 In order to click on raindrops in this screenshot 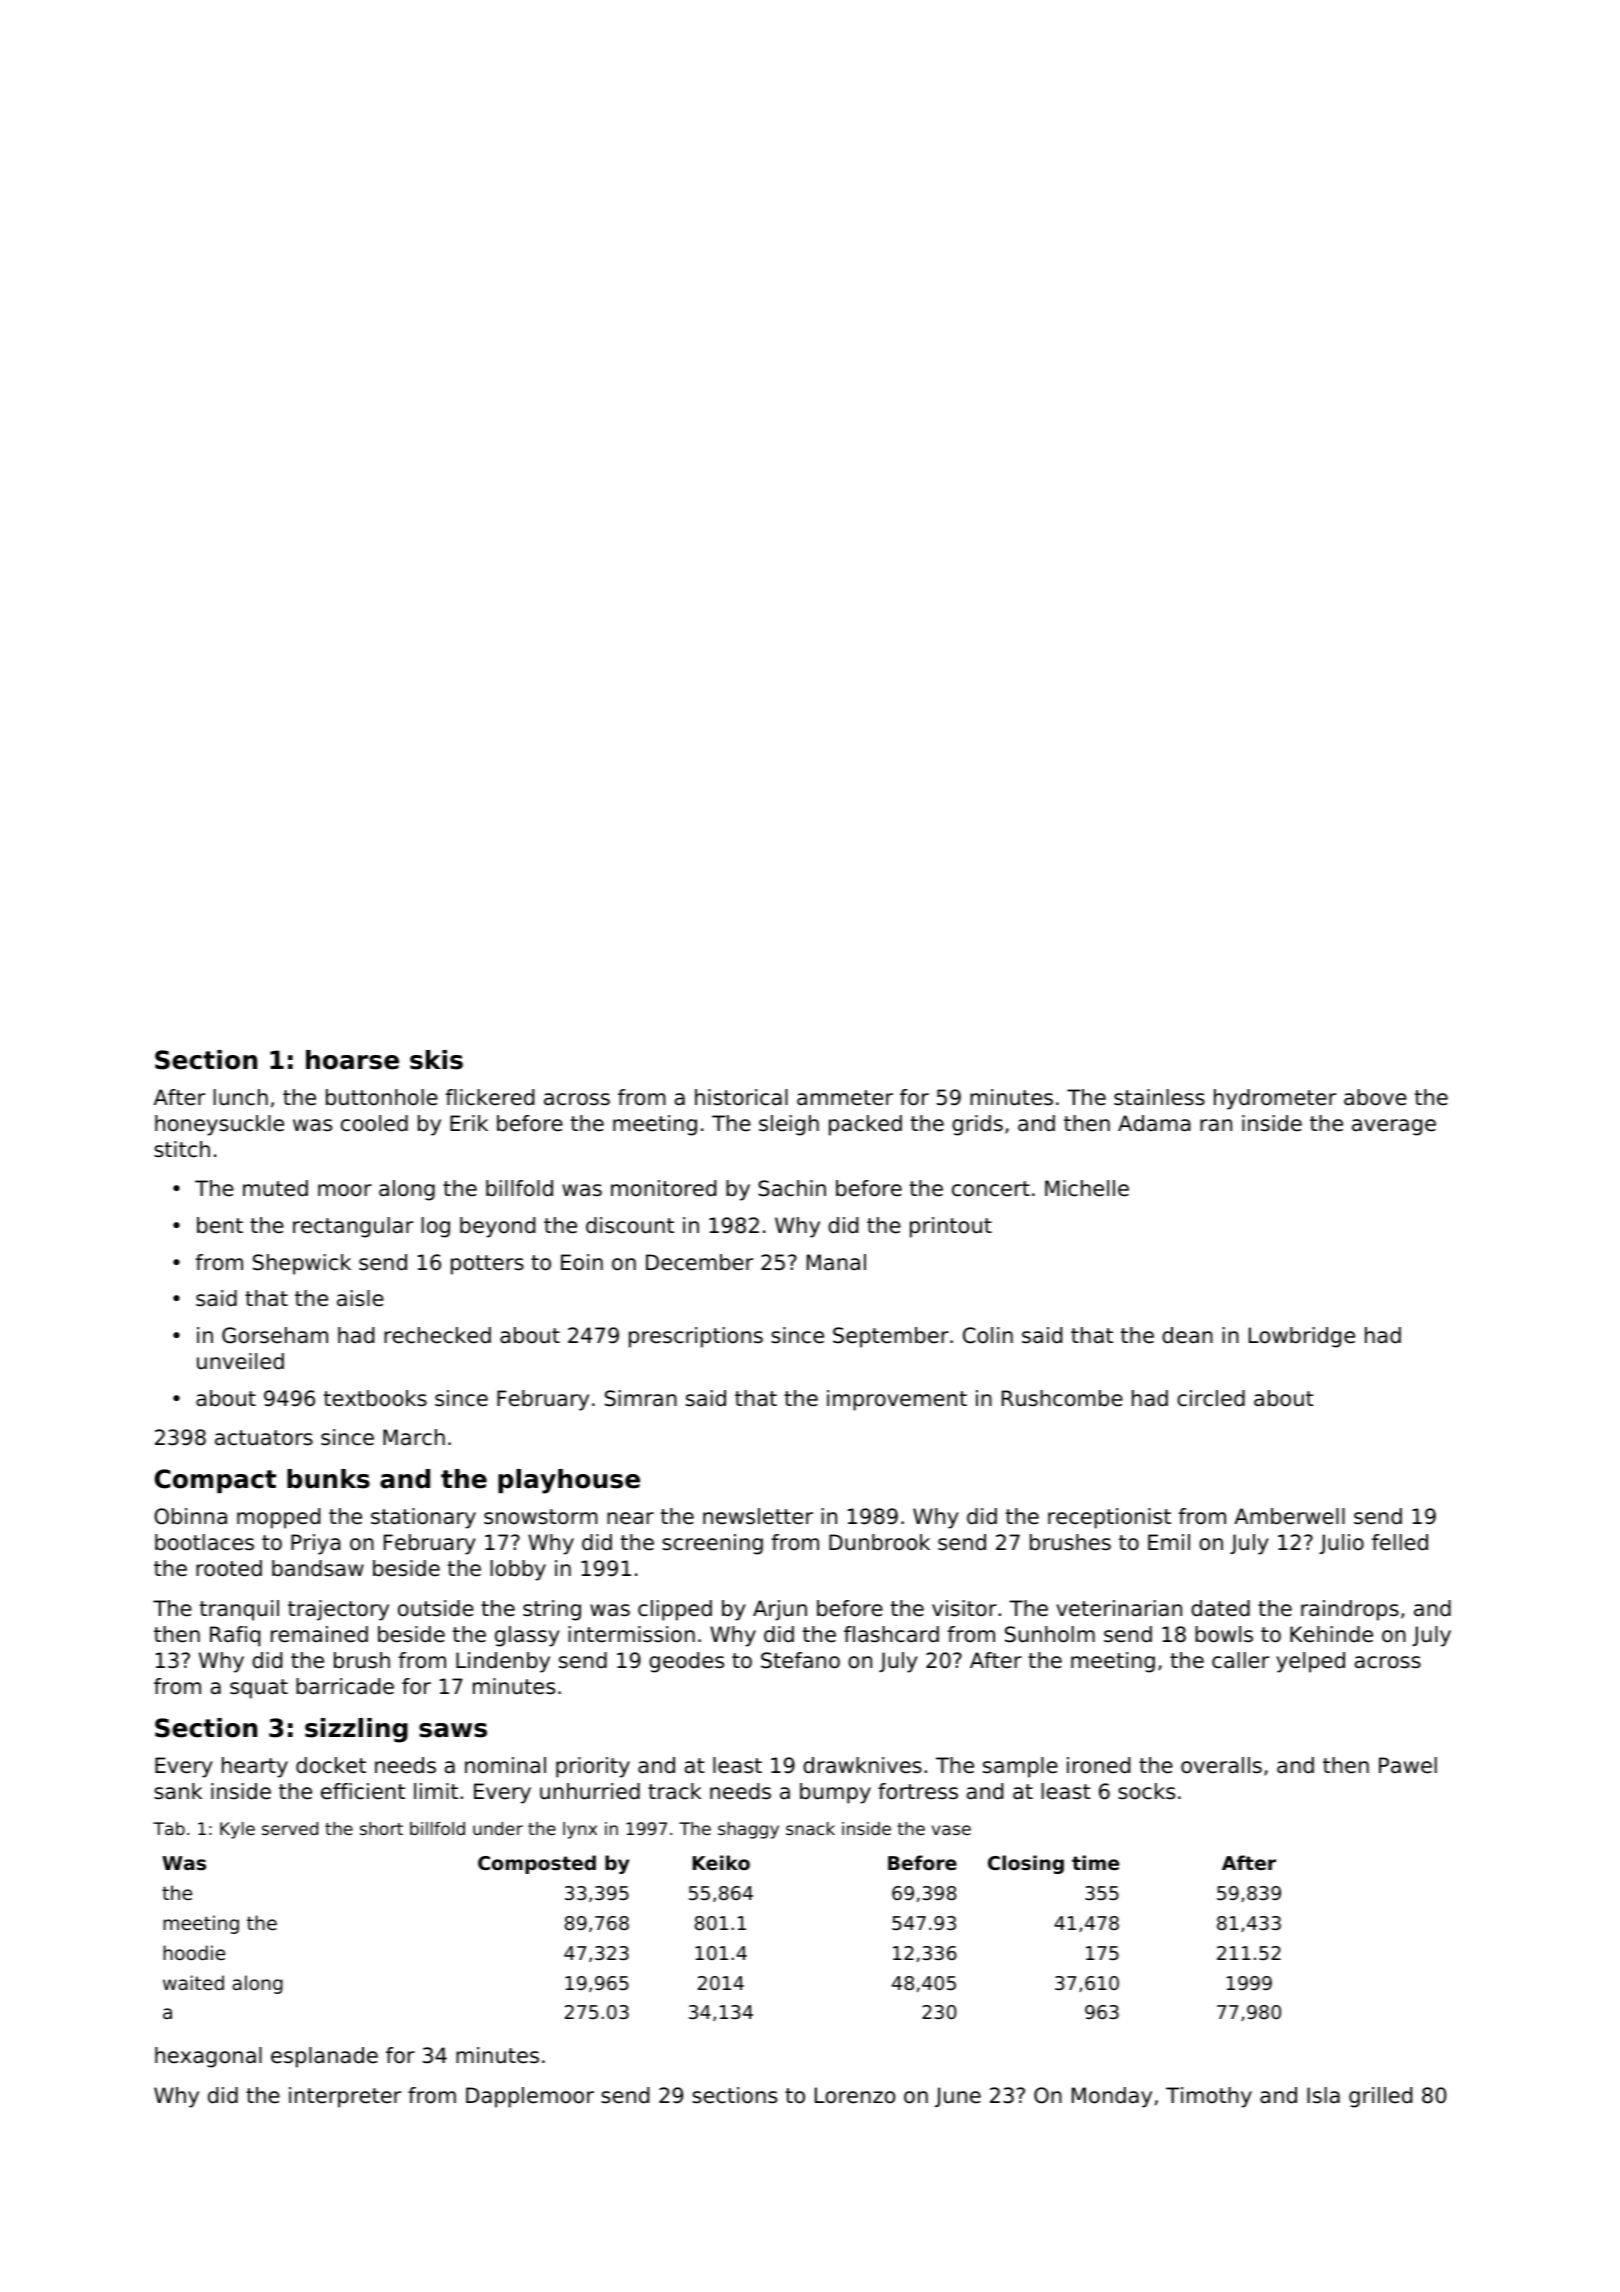, I will do `click(1350, 1610)`.
